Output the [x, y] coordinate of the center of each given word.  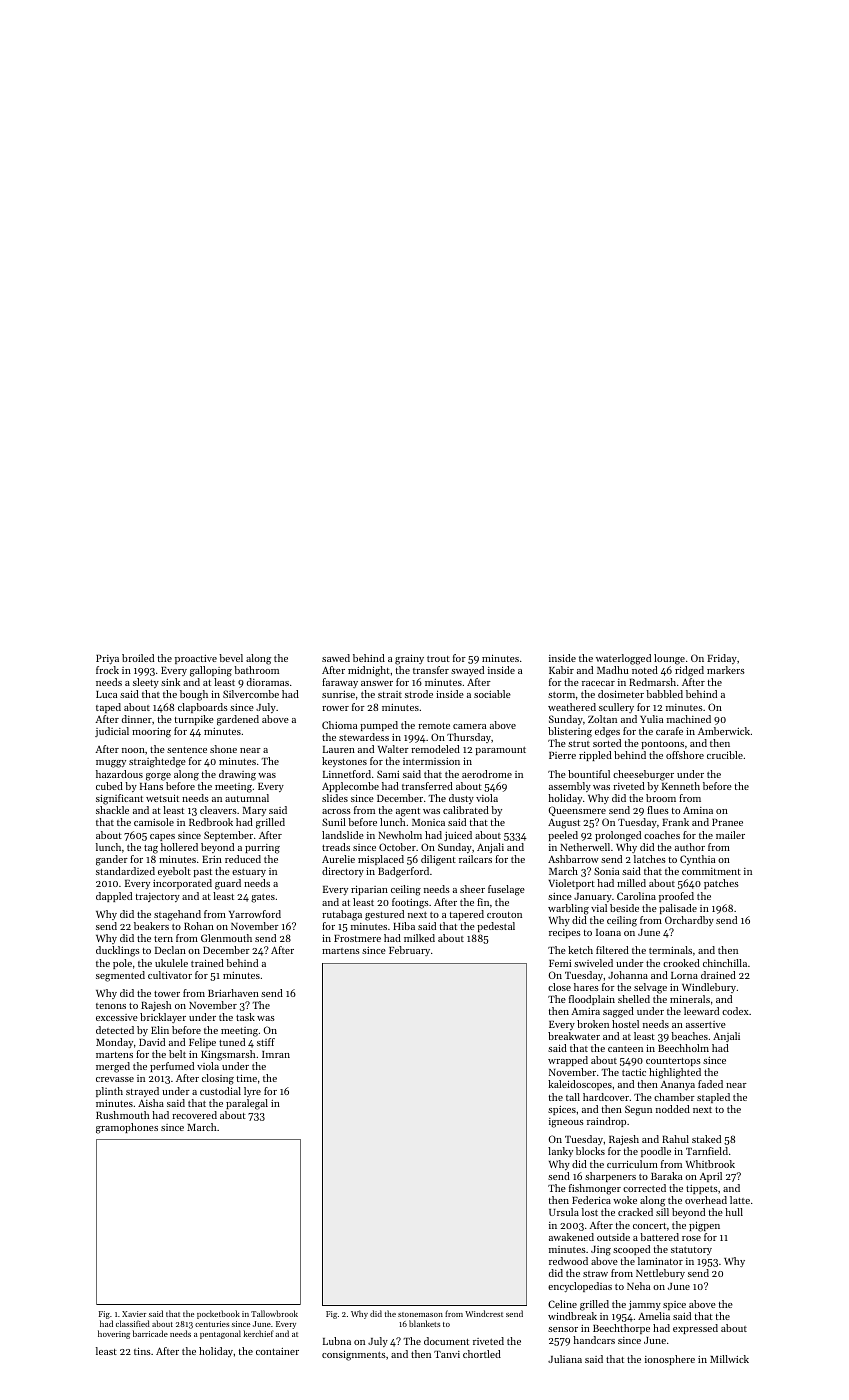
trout [438, 659]
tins [142, 1351]
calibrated [466, 810]
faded [710, 1084]
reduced [243, 859]
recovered [194, 1115]
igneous [566, 1123]
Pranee [727, 822]
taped [108, 708]
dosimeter [621, 694]
